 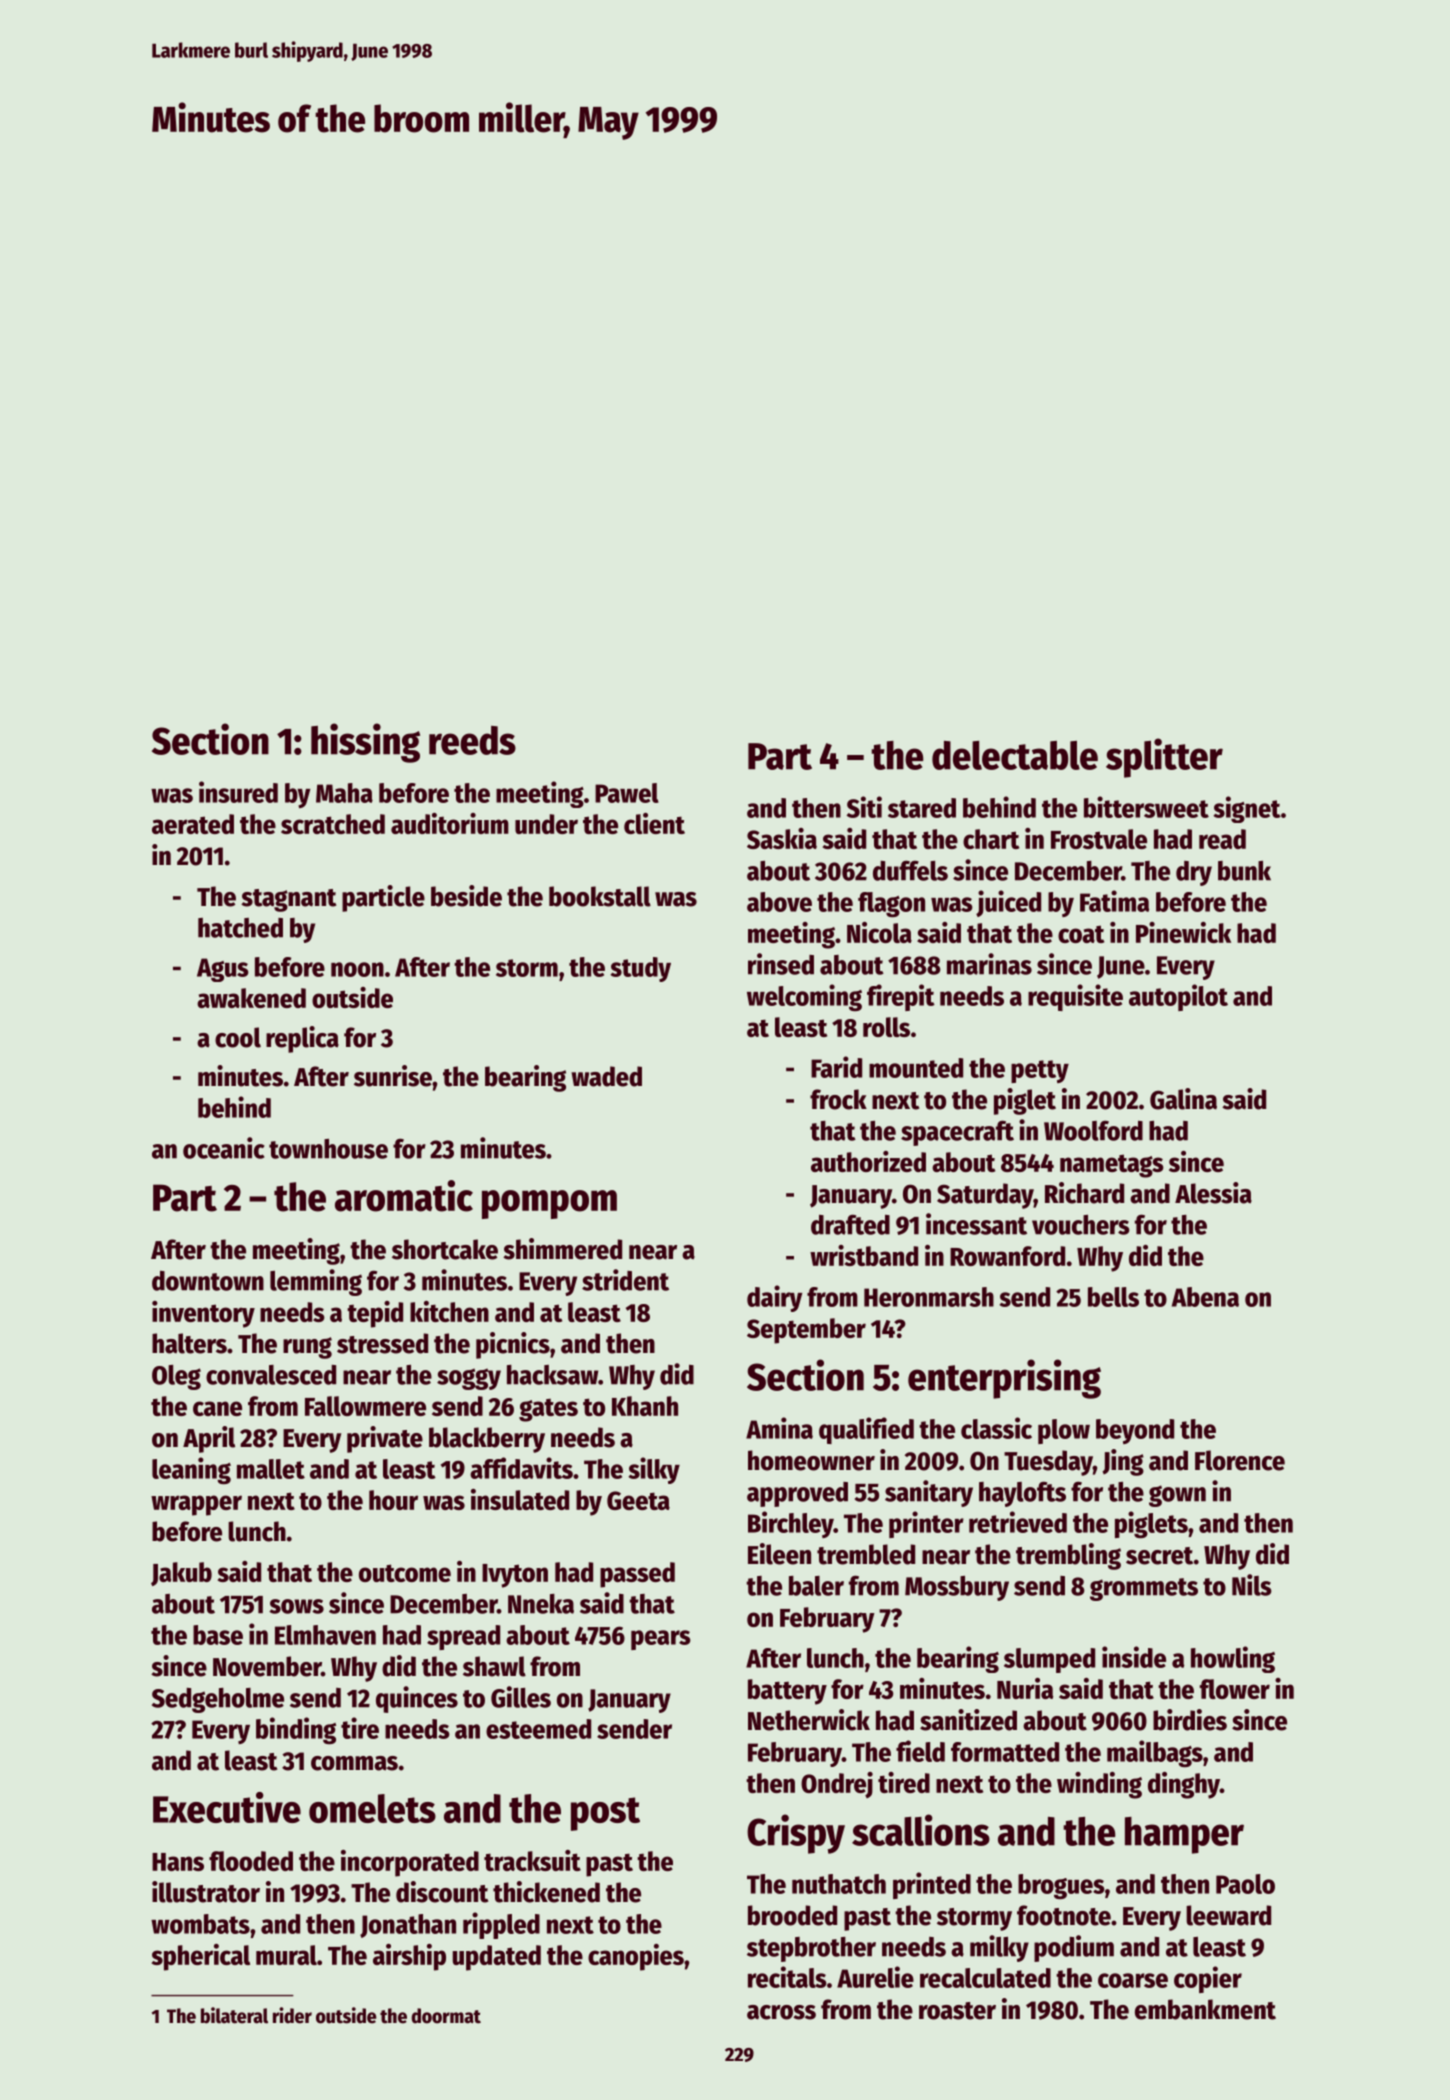 I want to click on commas, so click(x=354, y=1763).
